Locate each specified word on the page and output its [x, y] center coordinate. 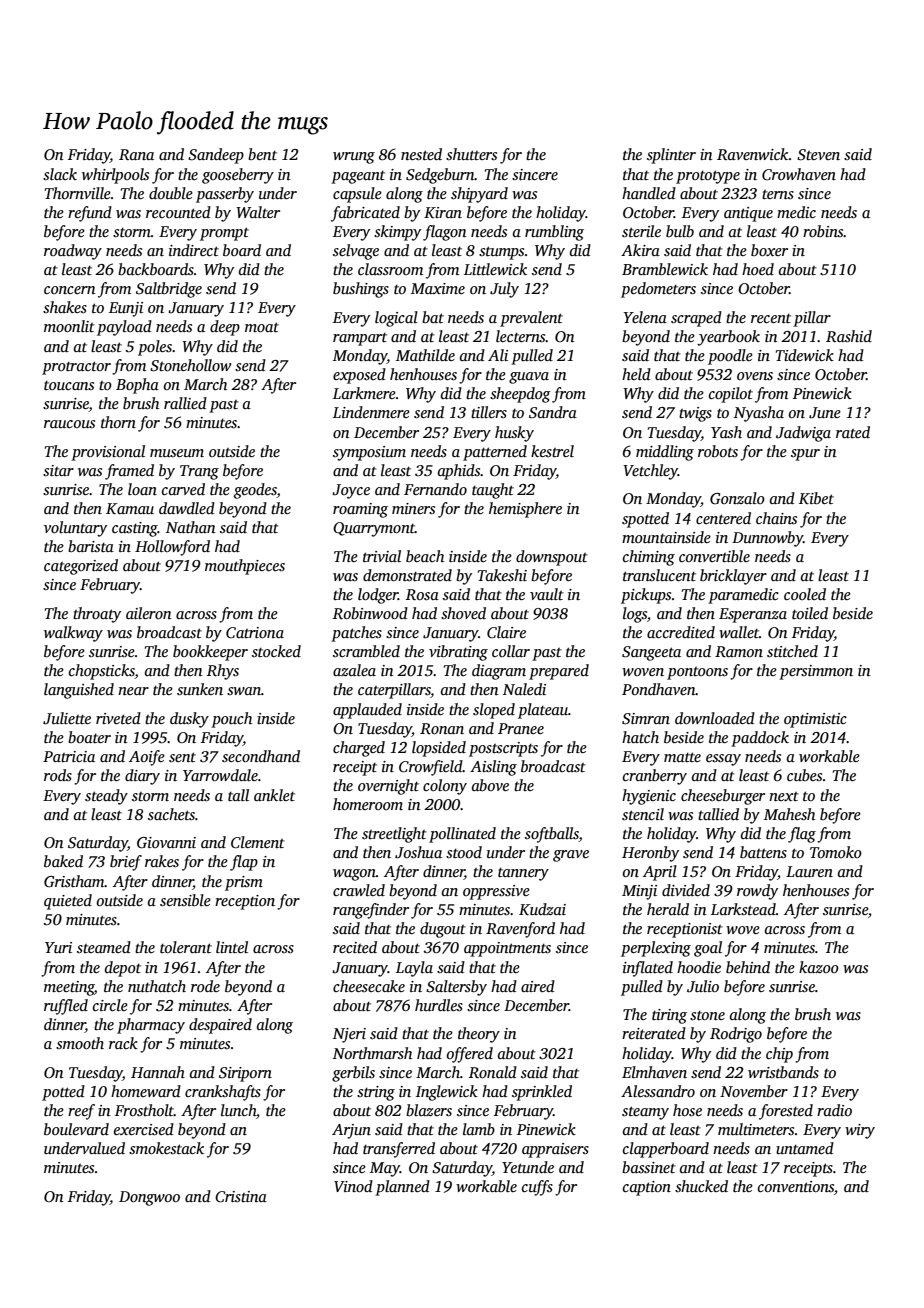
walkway [73, 634]
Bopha [137, 386]
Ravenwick [753, 154]
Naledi [524, 689]
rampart [360, 339]
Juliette [67, 718]
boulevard [76, 1129]
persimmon [816, 672]
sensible [185, 900]
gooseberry [238, 176]
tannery [523, 874]
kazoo [819, 967]
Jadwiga [803, 434]
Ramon [739, 651]
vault [547, 594]
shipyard [479, 195]
